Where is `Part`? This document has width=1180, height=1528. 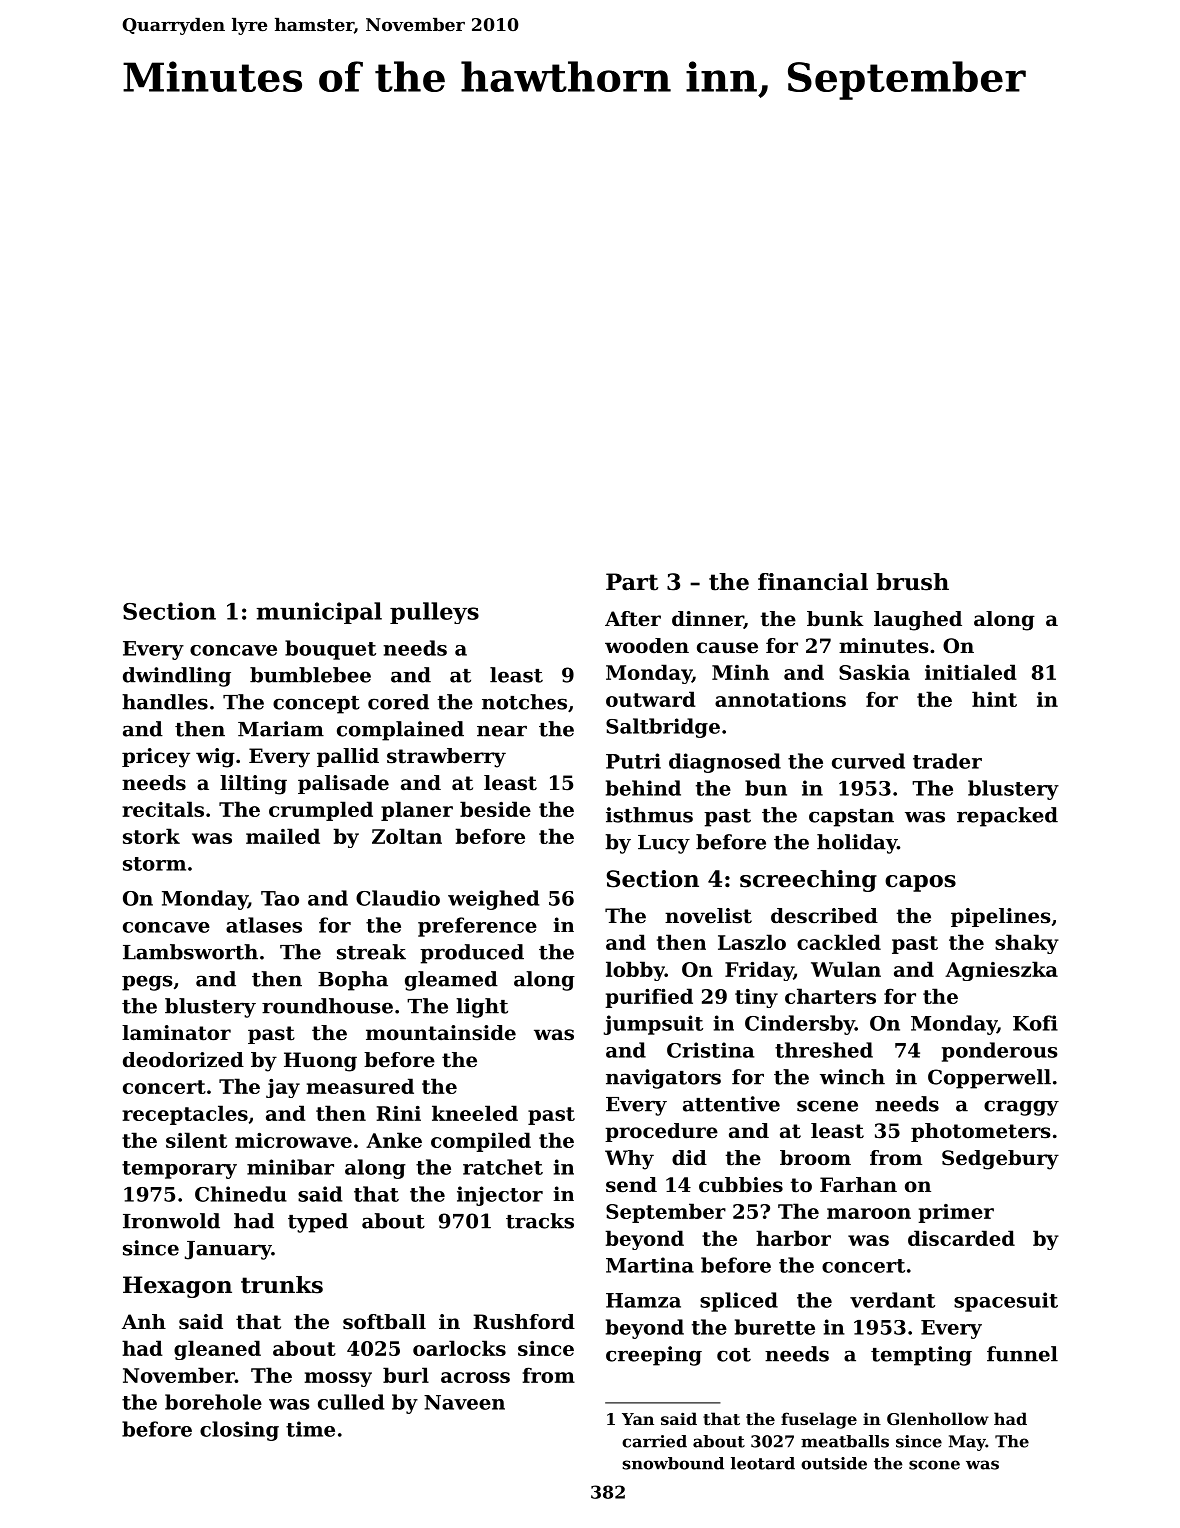
Part is located at coordinates (632, 582).
